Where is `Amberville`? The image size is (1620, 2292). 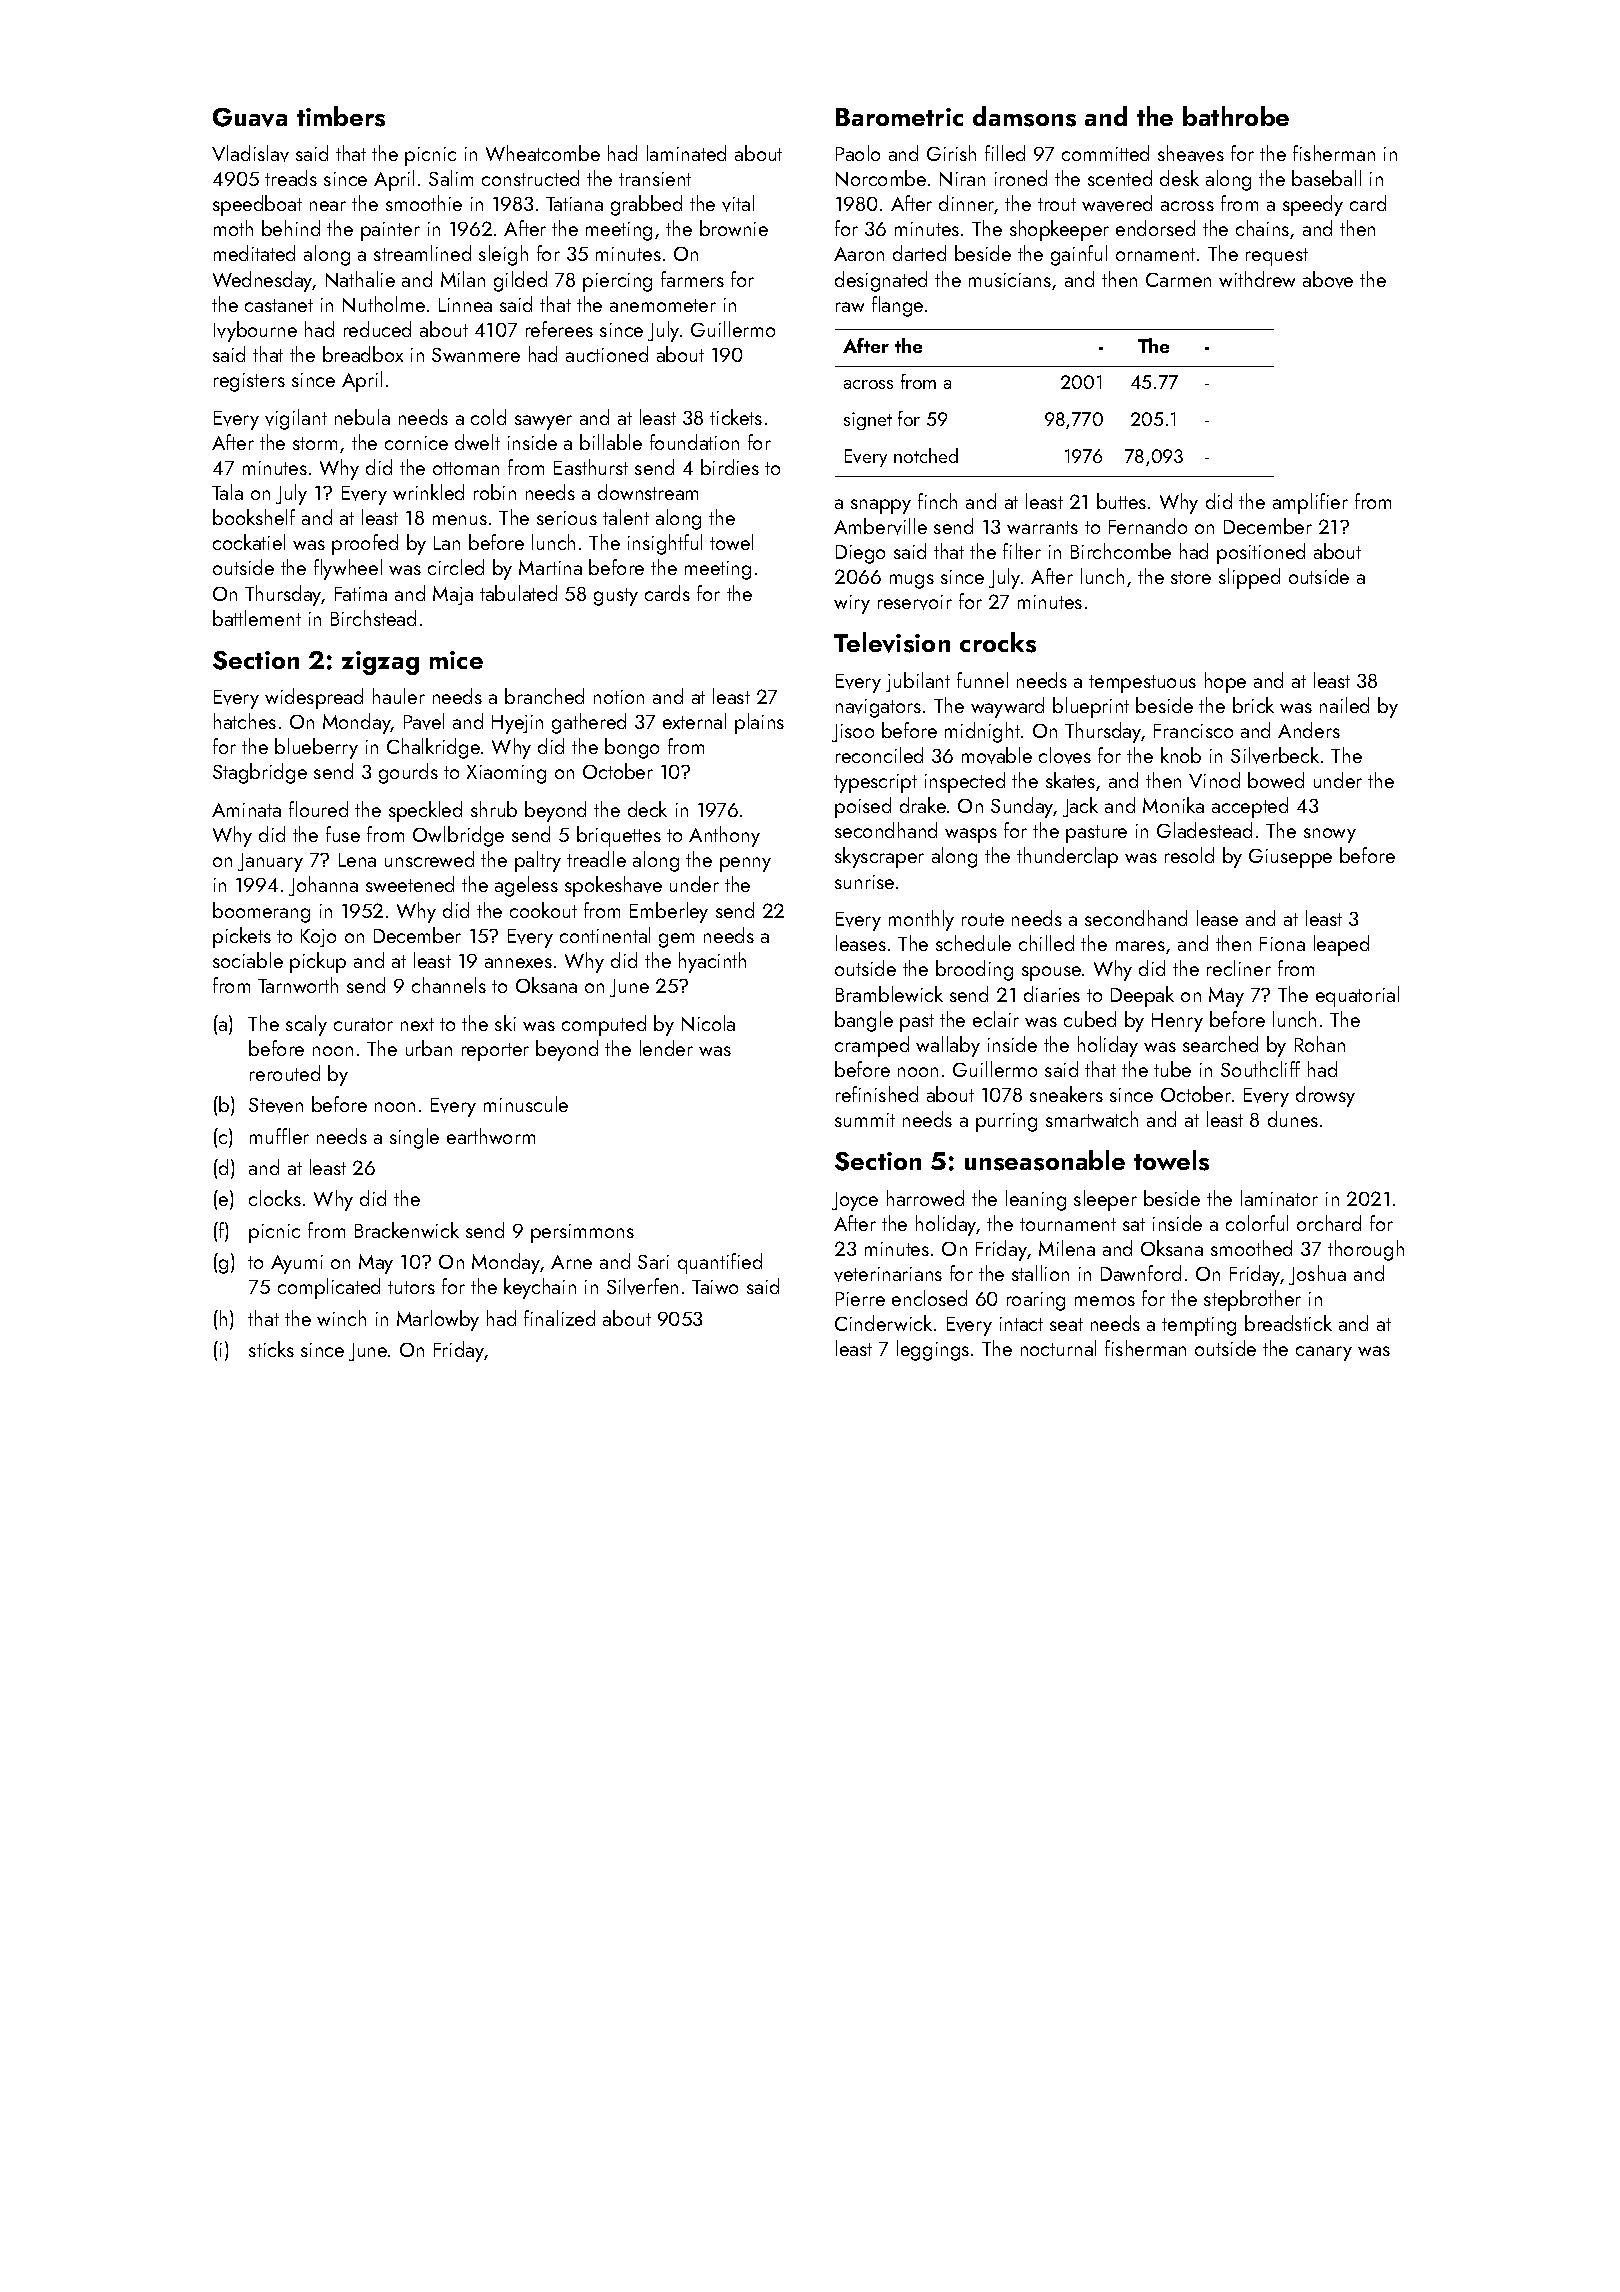 Amberville is located at coordinates (880, 526).
